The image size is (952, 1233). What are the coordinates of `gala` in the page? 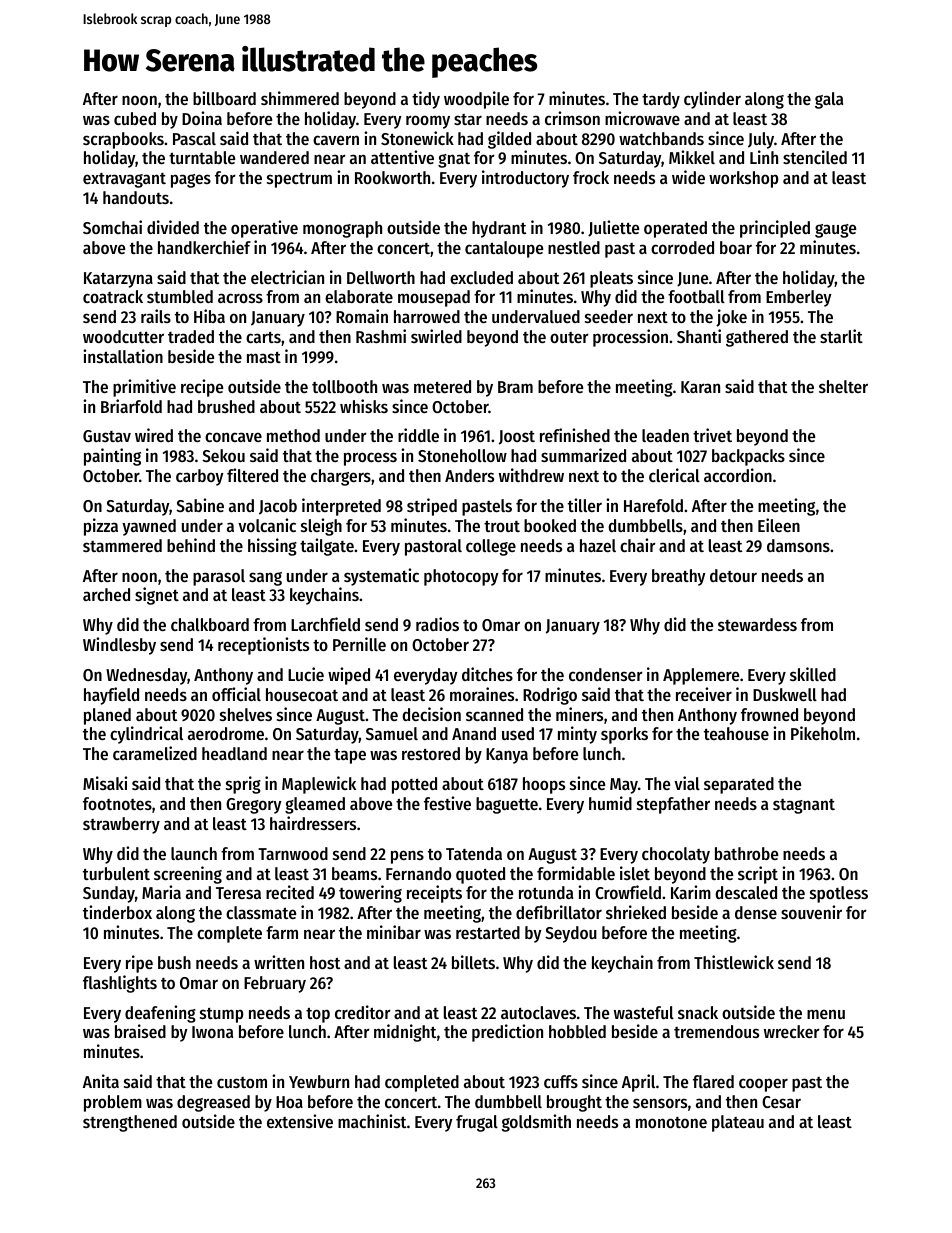 It's located at (829, 100).
